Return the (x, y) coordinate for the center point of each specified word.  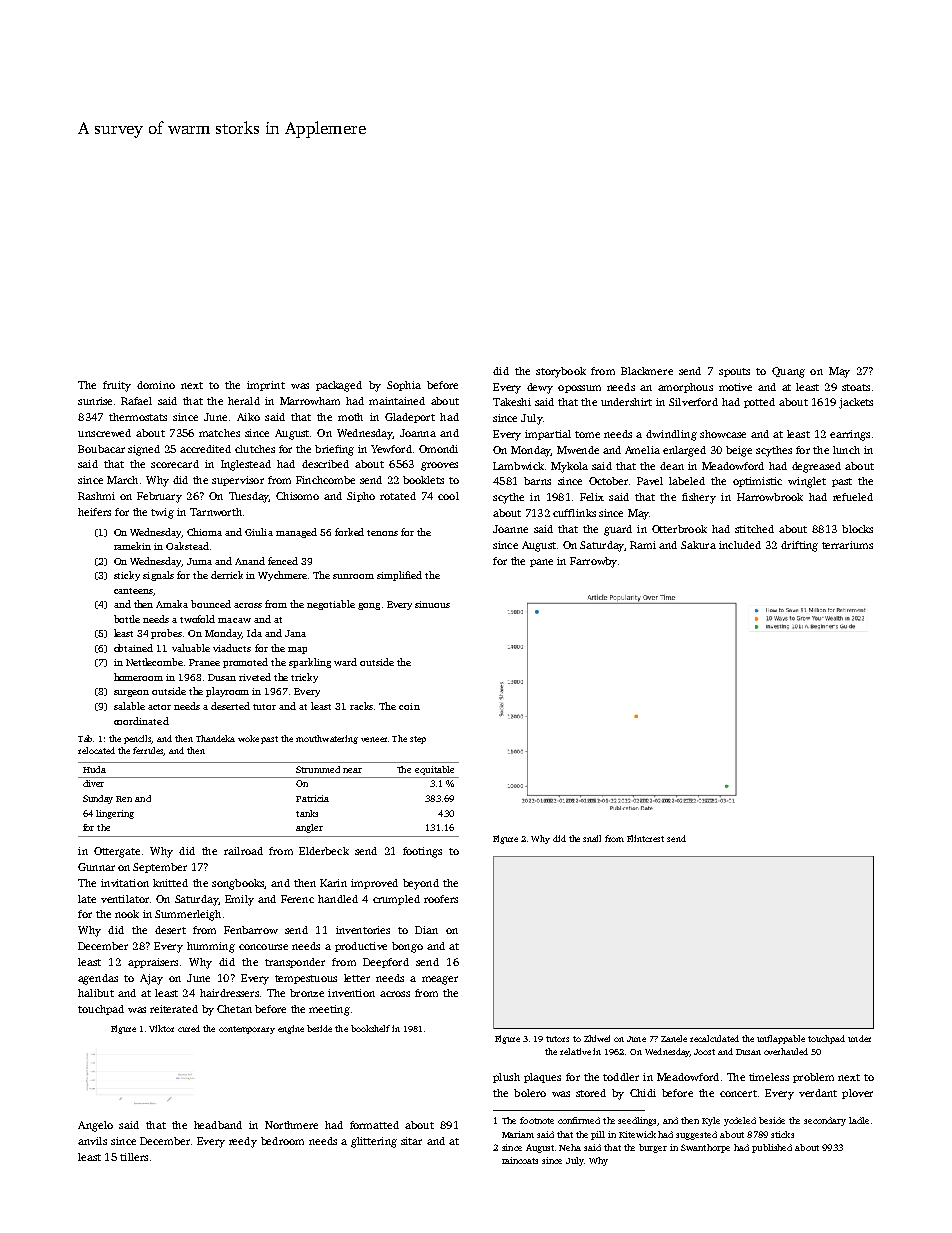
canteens (133, 591)
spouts (734, 372)
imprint (266, 386)
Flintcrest (645, 838)
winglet (807, 482)
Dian (426, 930)
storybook (561, 372)
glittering (374, 1142)
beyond (421, 884)
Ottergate (117, 852)
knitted (170, 883)
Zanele (674, 1038)
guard (618, 530)
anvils (92, 1141)
